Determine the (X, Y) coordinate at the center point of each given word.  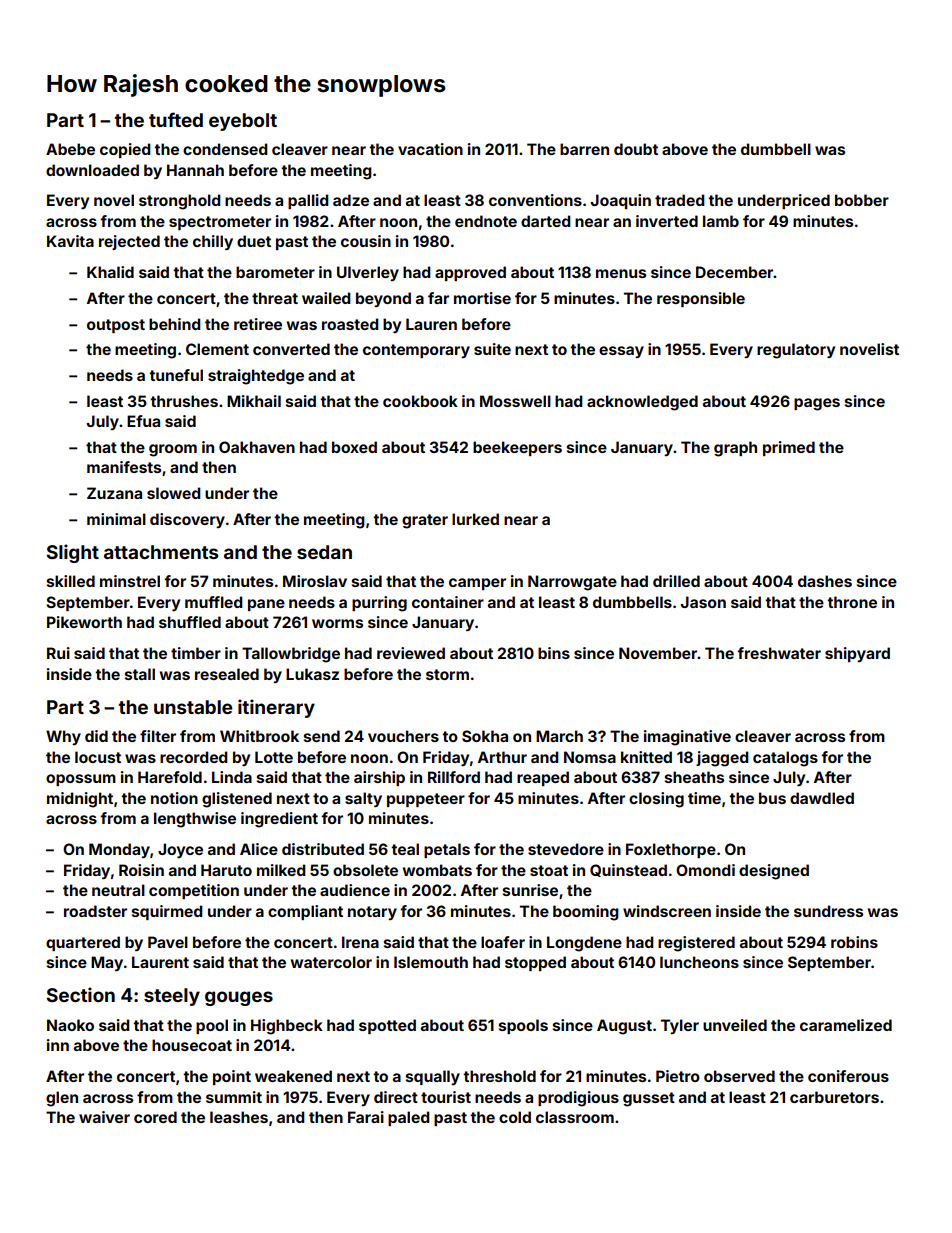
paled (409, 1118)
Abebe (70, 149)
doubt (636, 149)
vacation (430, 149)
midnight (80, 800)
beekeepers (517, 448)
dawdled (822, 798)
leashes (239, 1117)
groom (173, 450)
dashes (825, 581)
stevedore (566, 849)
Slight (73, 553)
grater (425, 521)
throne (852, 602)
